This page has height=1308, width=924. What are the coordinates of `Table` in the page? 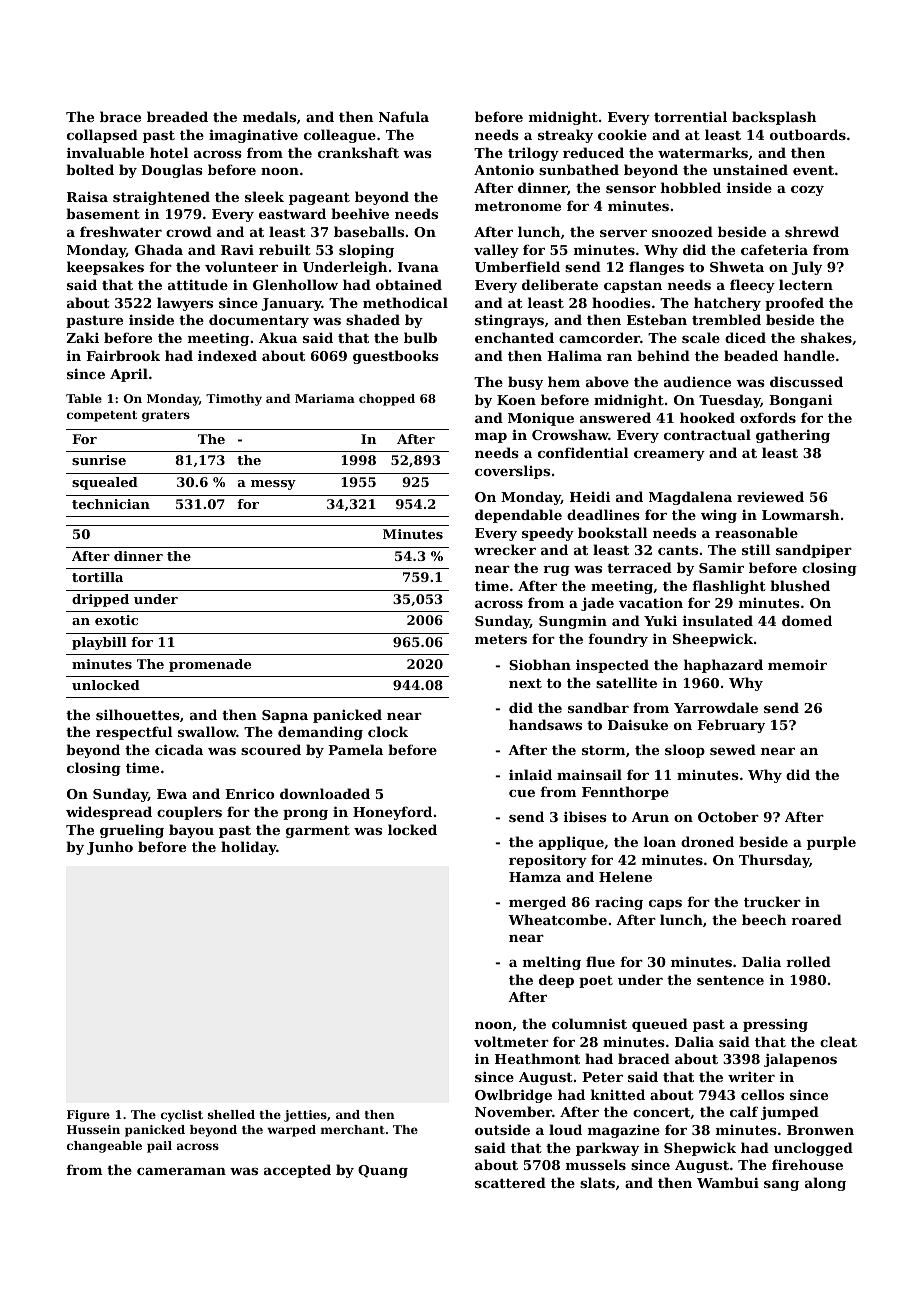 It's located at (84, 398).
